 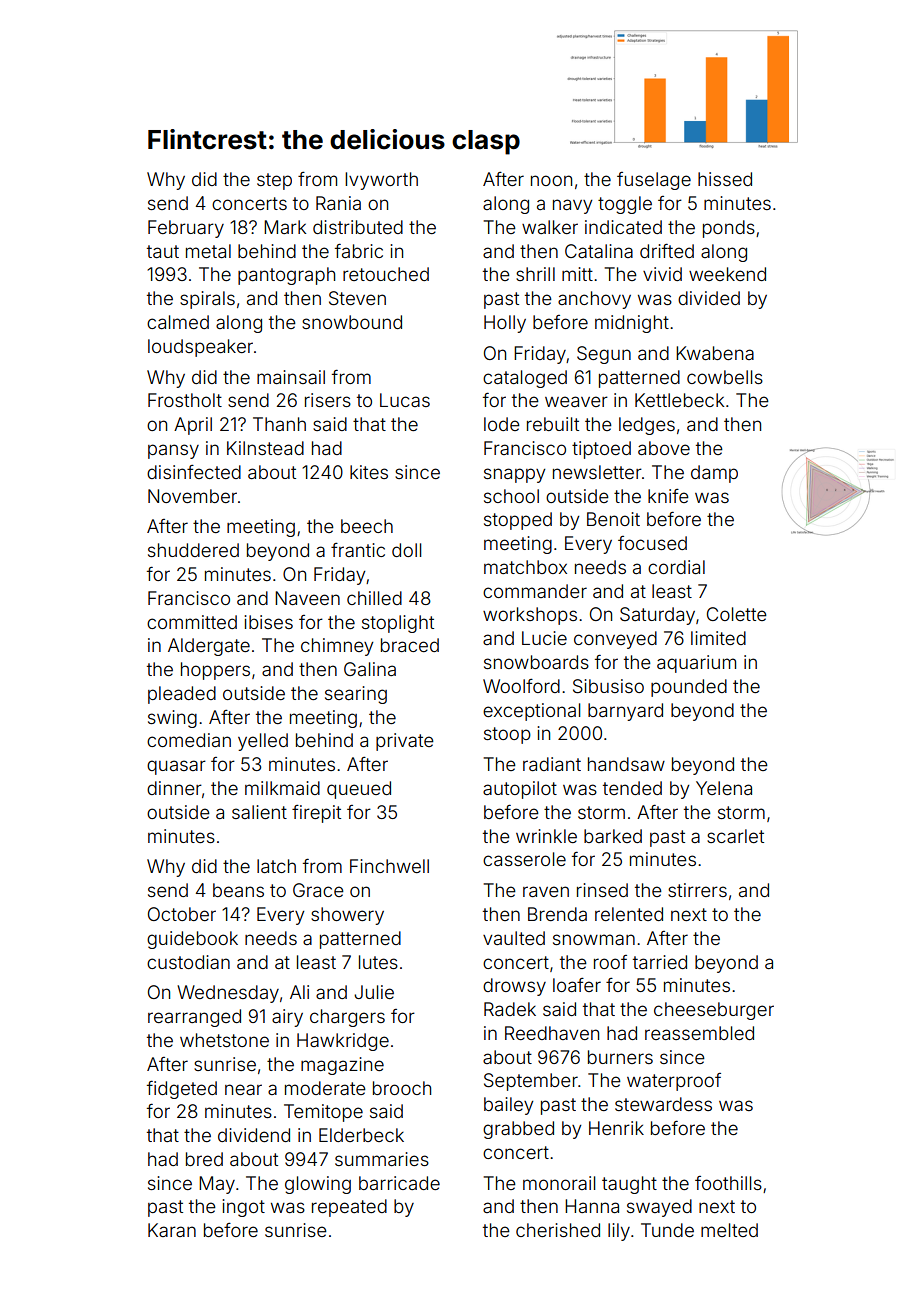 I want to click on reassembled, so click(x=699, y=1033).
